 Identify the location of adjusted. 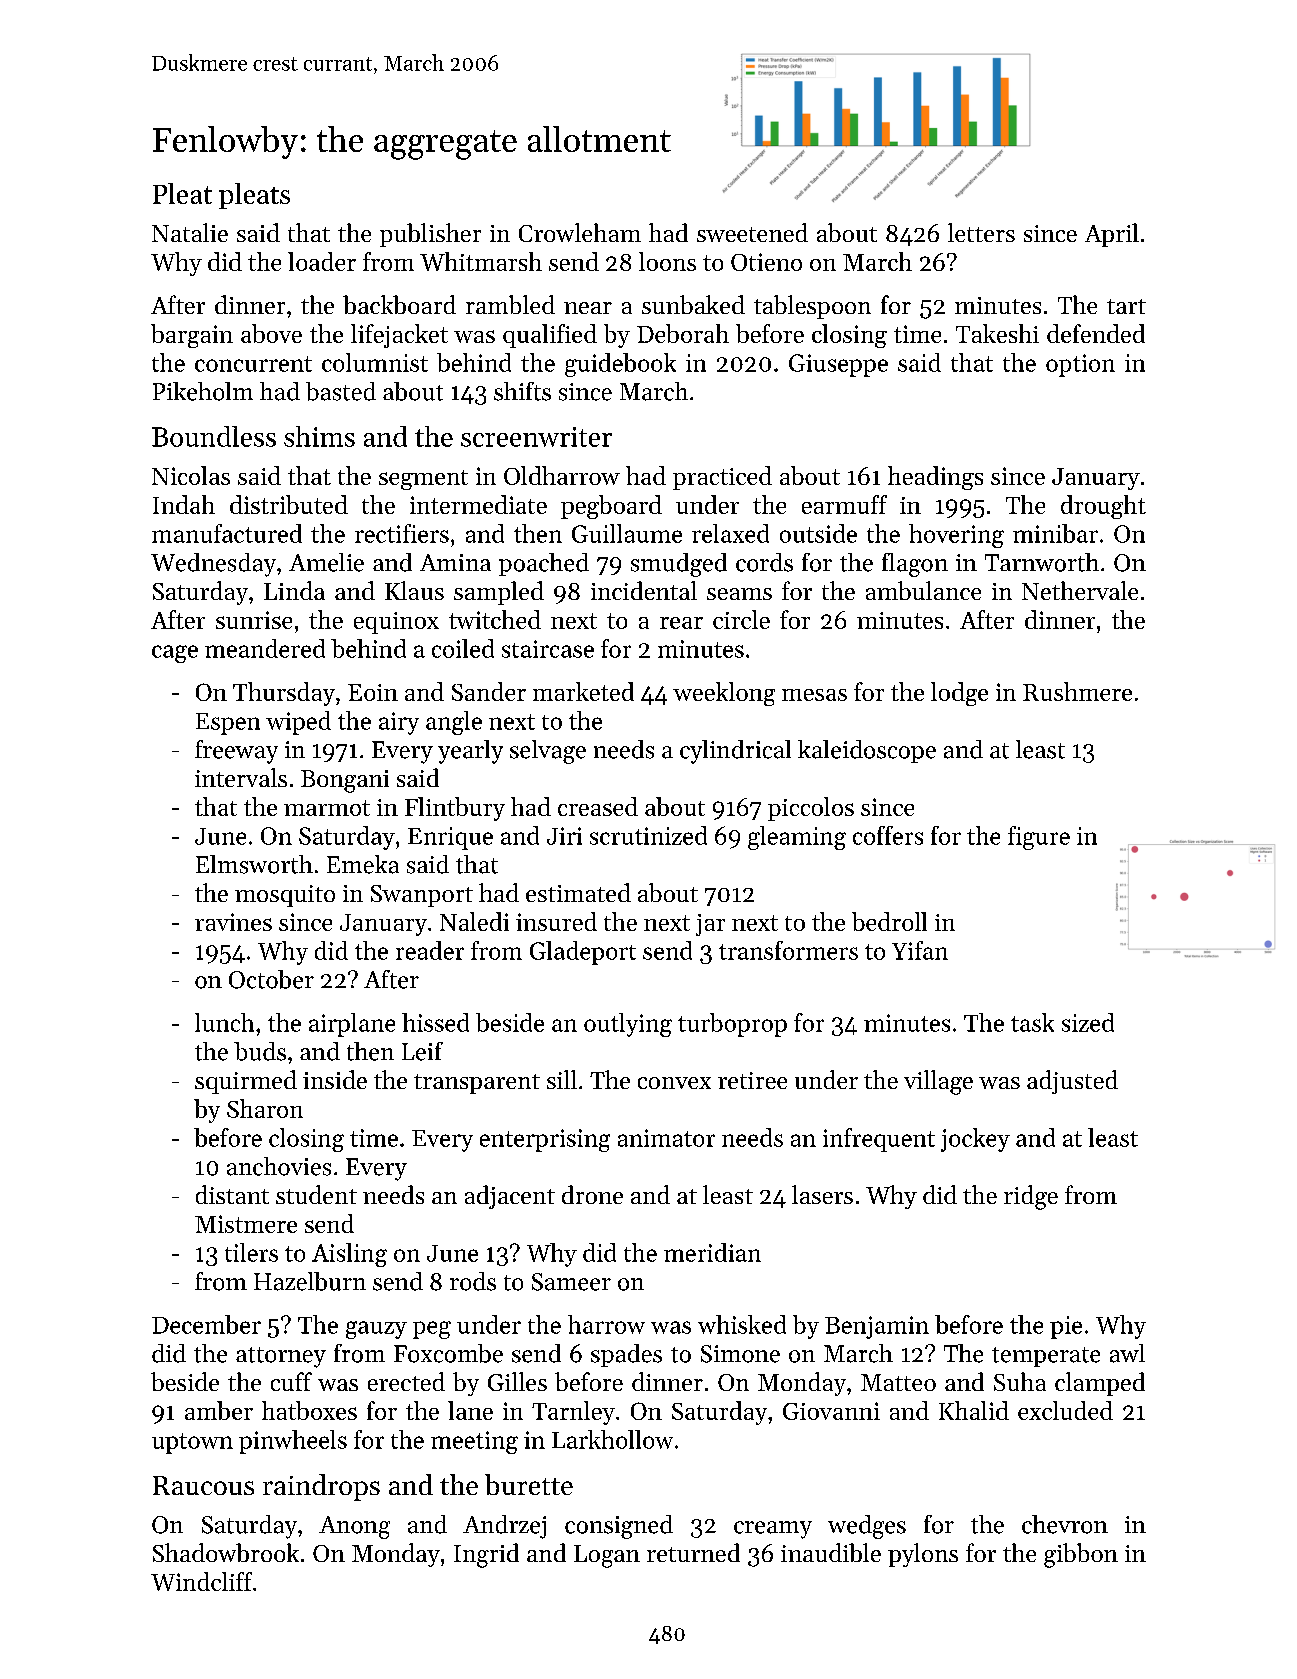
(1072, 1082).
